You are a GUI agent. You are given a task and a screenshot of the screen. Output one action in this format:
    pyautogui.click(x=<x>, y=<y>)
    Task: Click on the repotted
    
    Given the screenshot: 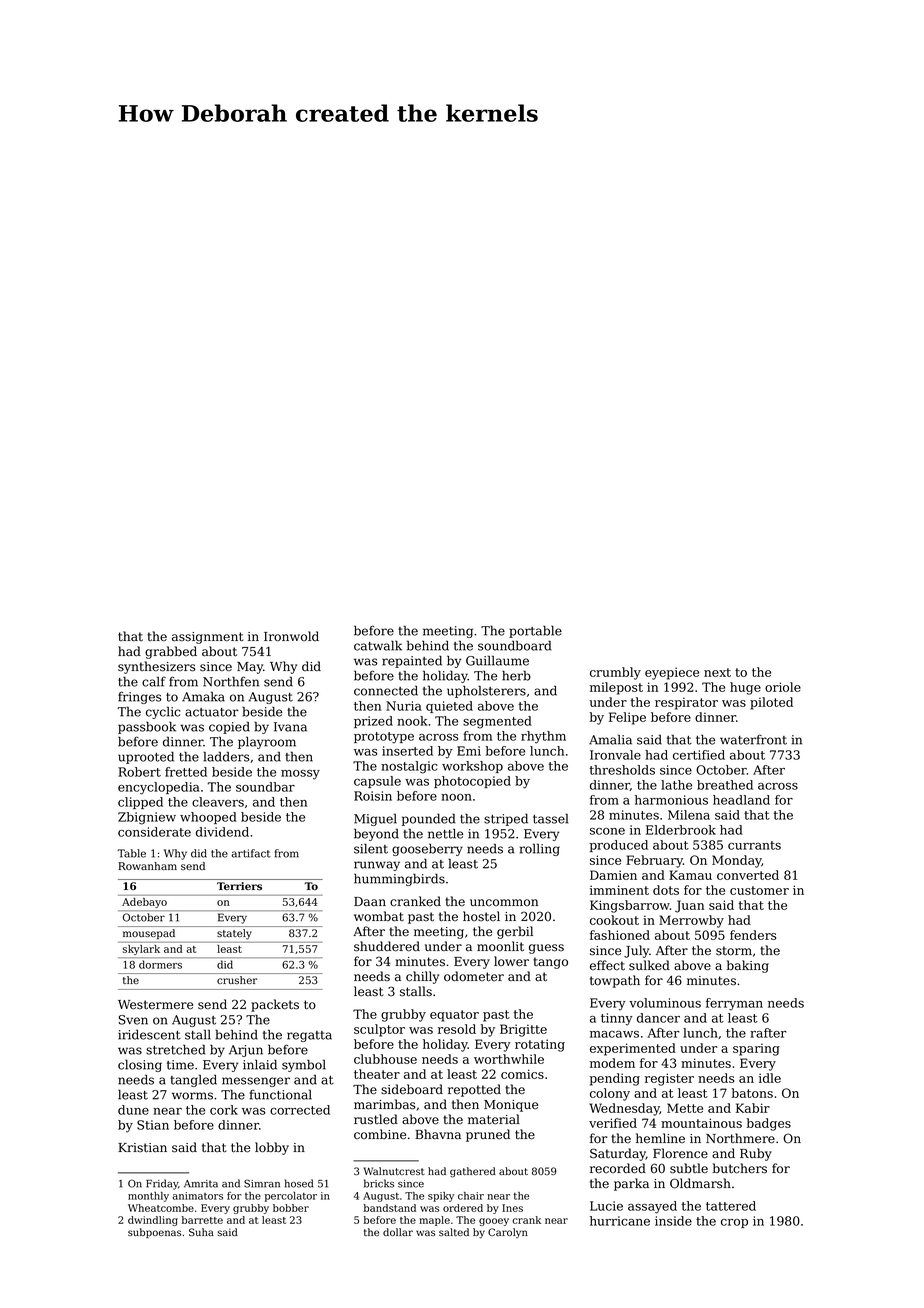 What is the action you would take?
    pyautogui.click(x=474, y=1090)
